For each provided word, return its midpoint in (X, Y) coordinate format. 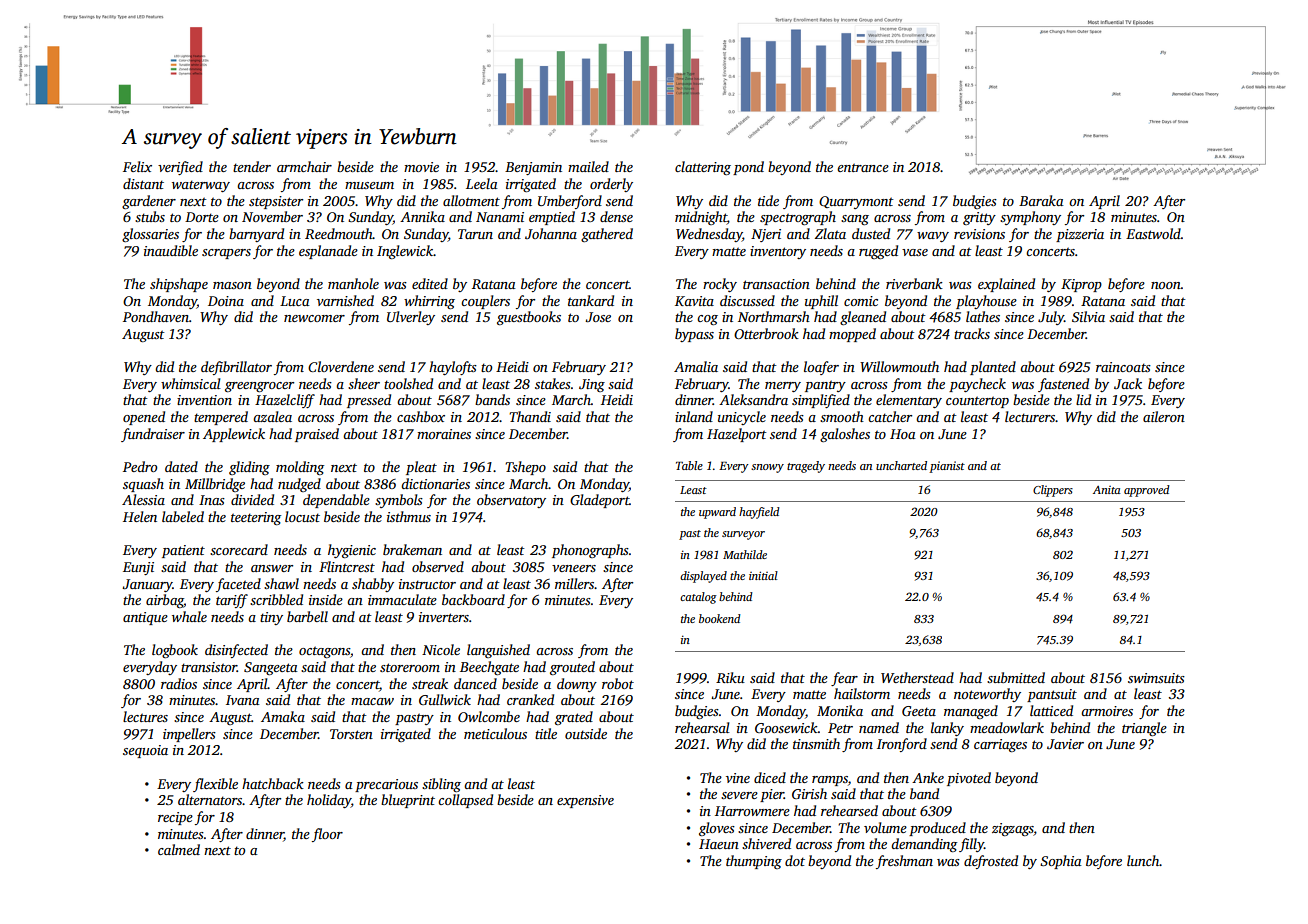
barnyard (256, 235)
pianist (947, 467)
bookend (720, 618)
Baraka (1041, 200)
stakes (553, 383)
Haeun (719, 844)
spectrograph (798, 218)
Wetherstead (917, 677)
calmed (179, 849)
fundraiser (153, 435)
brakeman (412, 549)
